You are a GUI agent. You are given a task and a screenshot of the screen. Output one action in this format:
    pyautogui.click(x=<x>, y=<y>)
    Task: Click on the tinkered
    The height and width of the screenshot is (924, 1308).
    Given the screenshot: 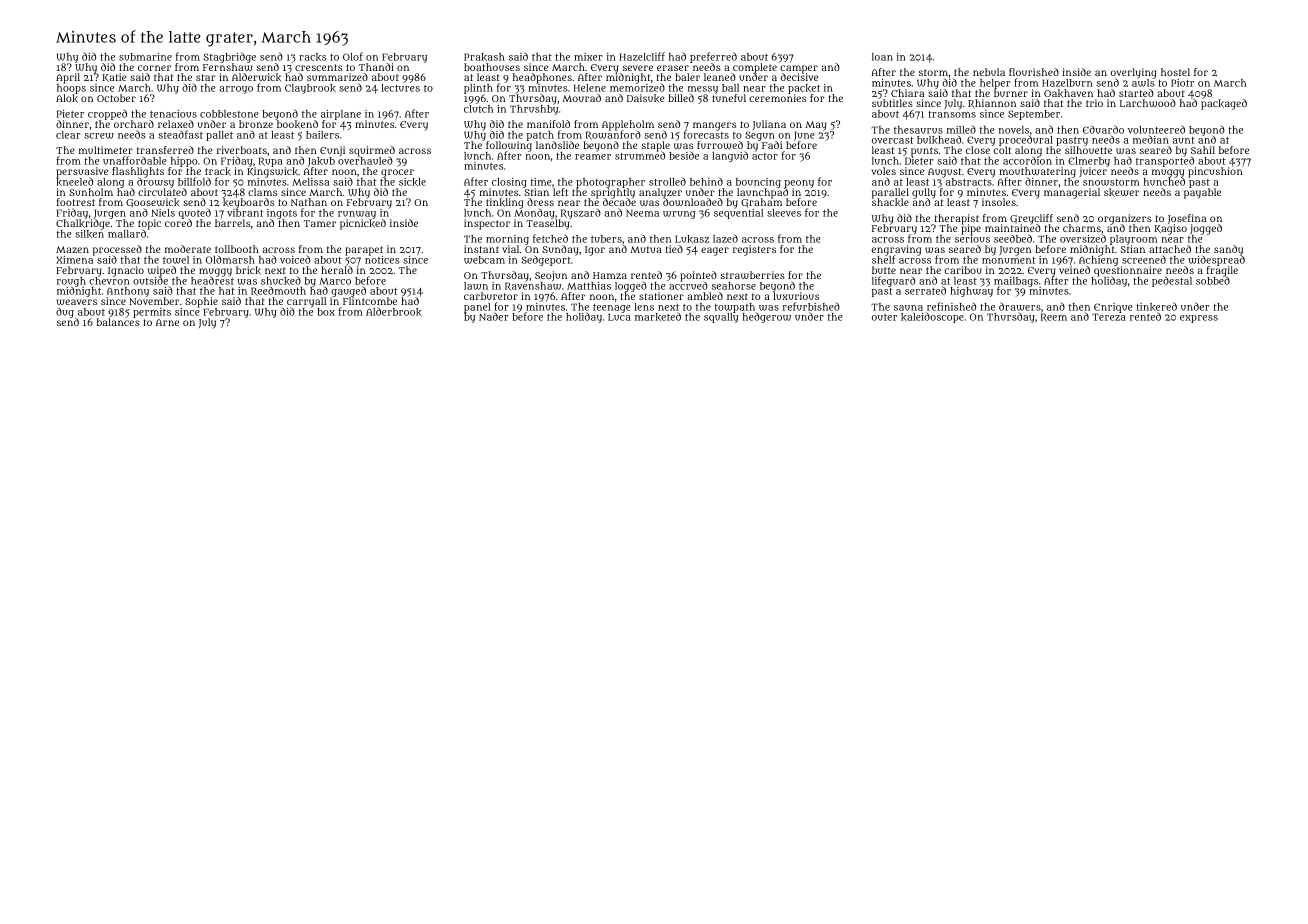 What is the action you would take?
    pyautogui.click(x=1156, y=306)
